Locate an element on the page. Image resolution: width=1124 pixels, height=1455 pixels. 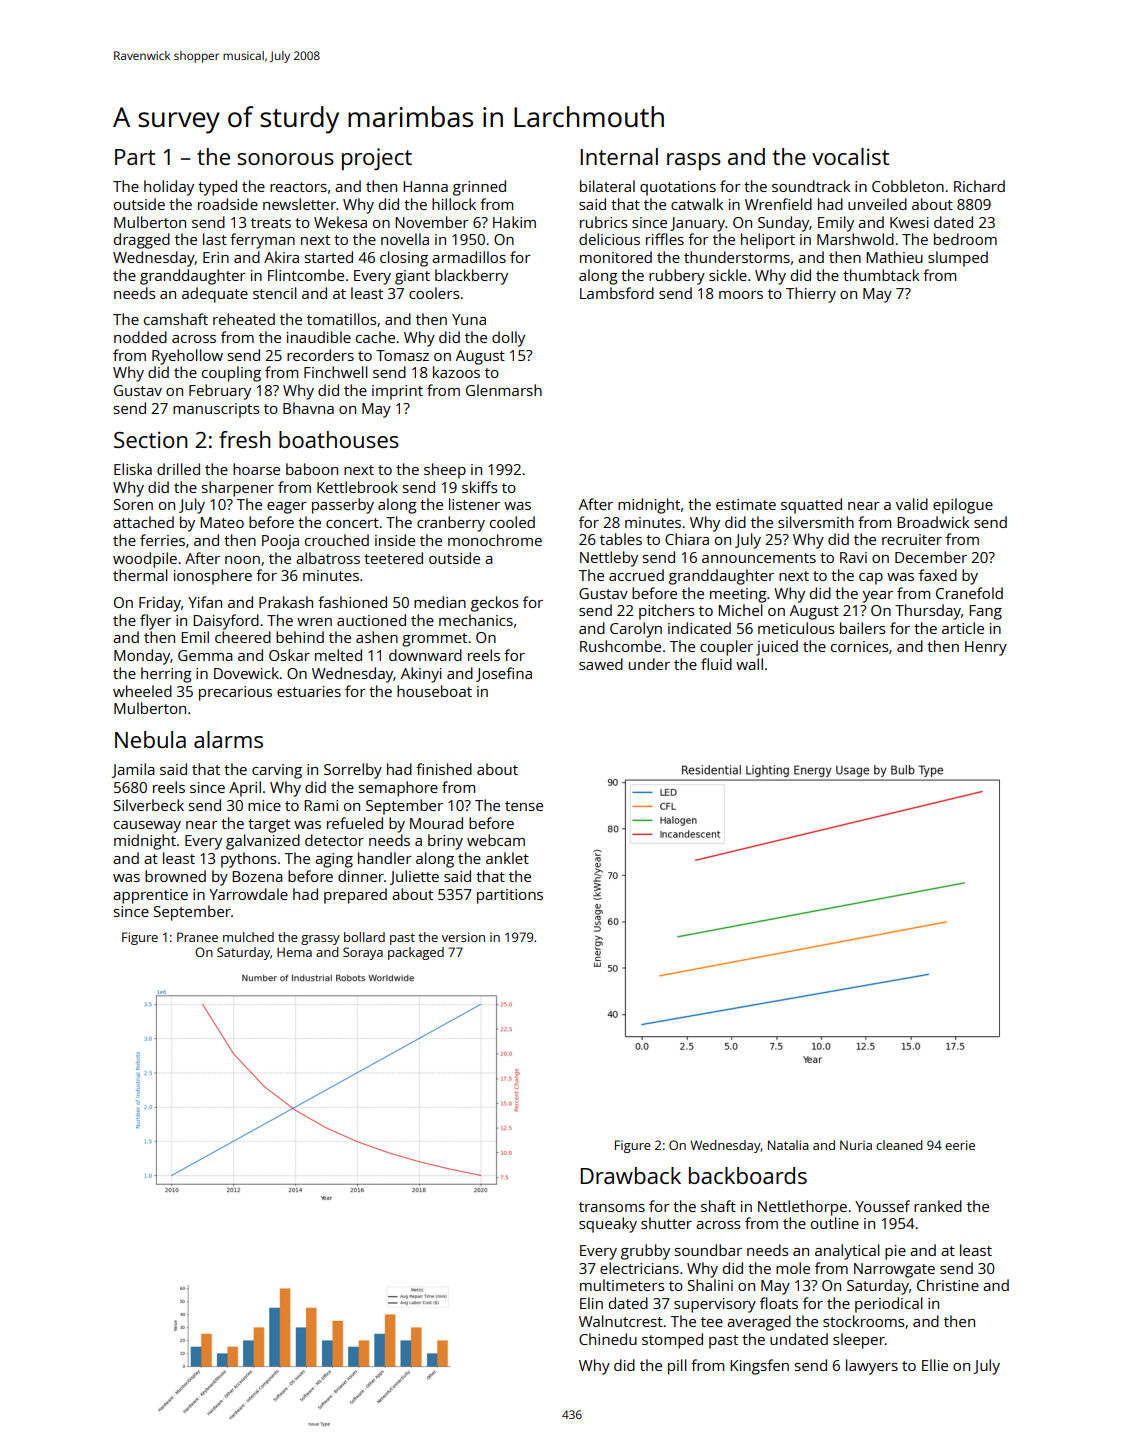
Soraya is located at coordinates (363, 953).
